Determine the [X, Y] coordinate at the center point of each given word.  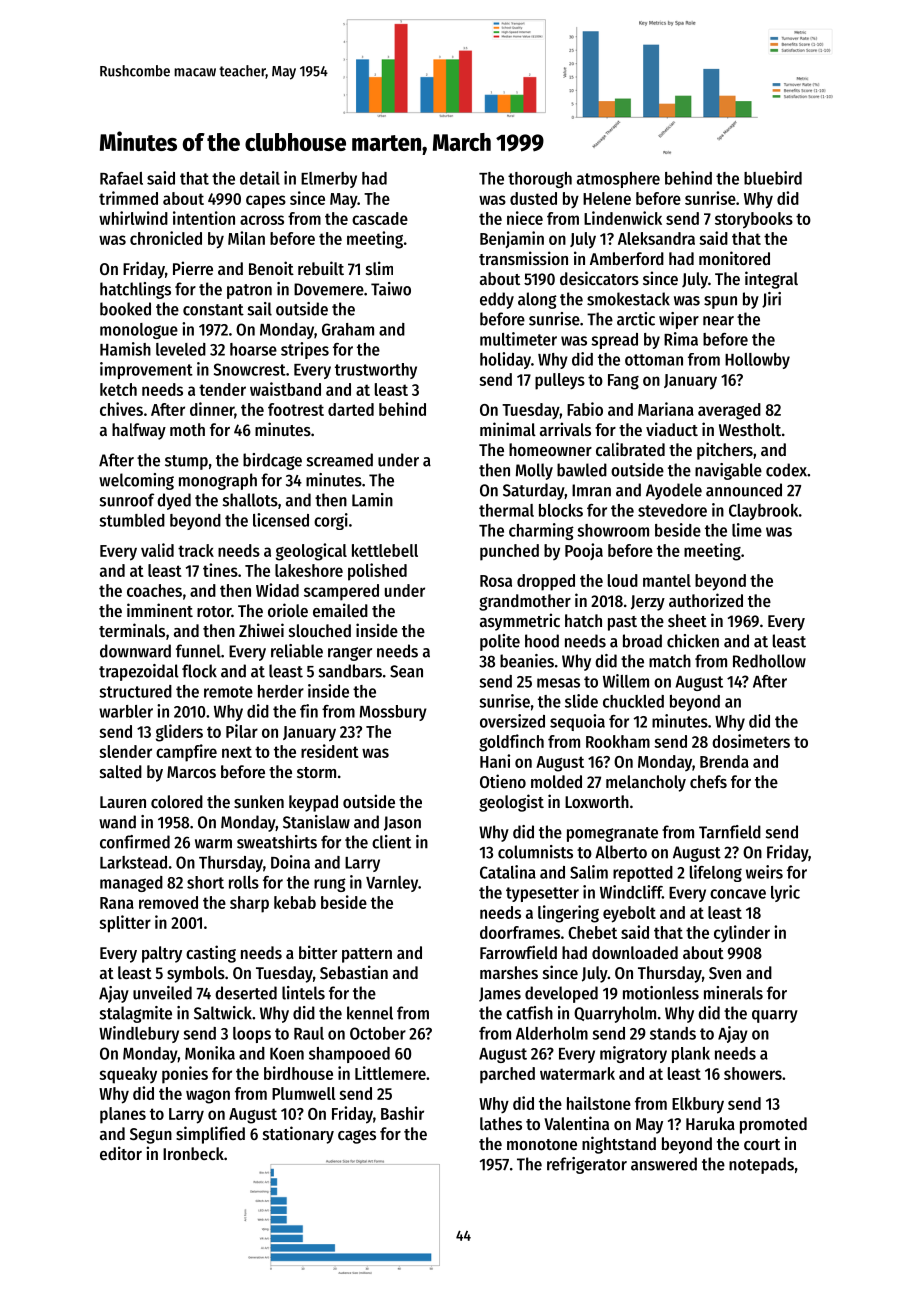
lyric [785, 893]
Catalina [508, 872]
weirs [764, 872]
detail [260, 178]
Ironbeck [193, 1153]
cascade [380, 218]
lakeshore [309, 570]
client [391, 842]
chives [121, 409]
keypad [313, 803]
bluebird [773, 178]
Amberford [627, 258]
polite [500, 642]
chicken [693, 641]
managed [131, 884]
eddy [497, 300]
